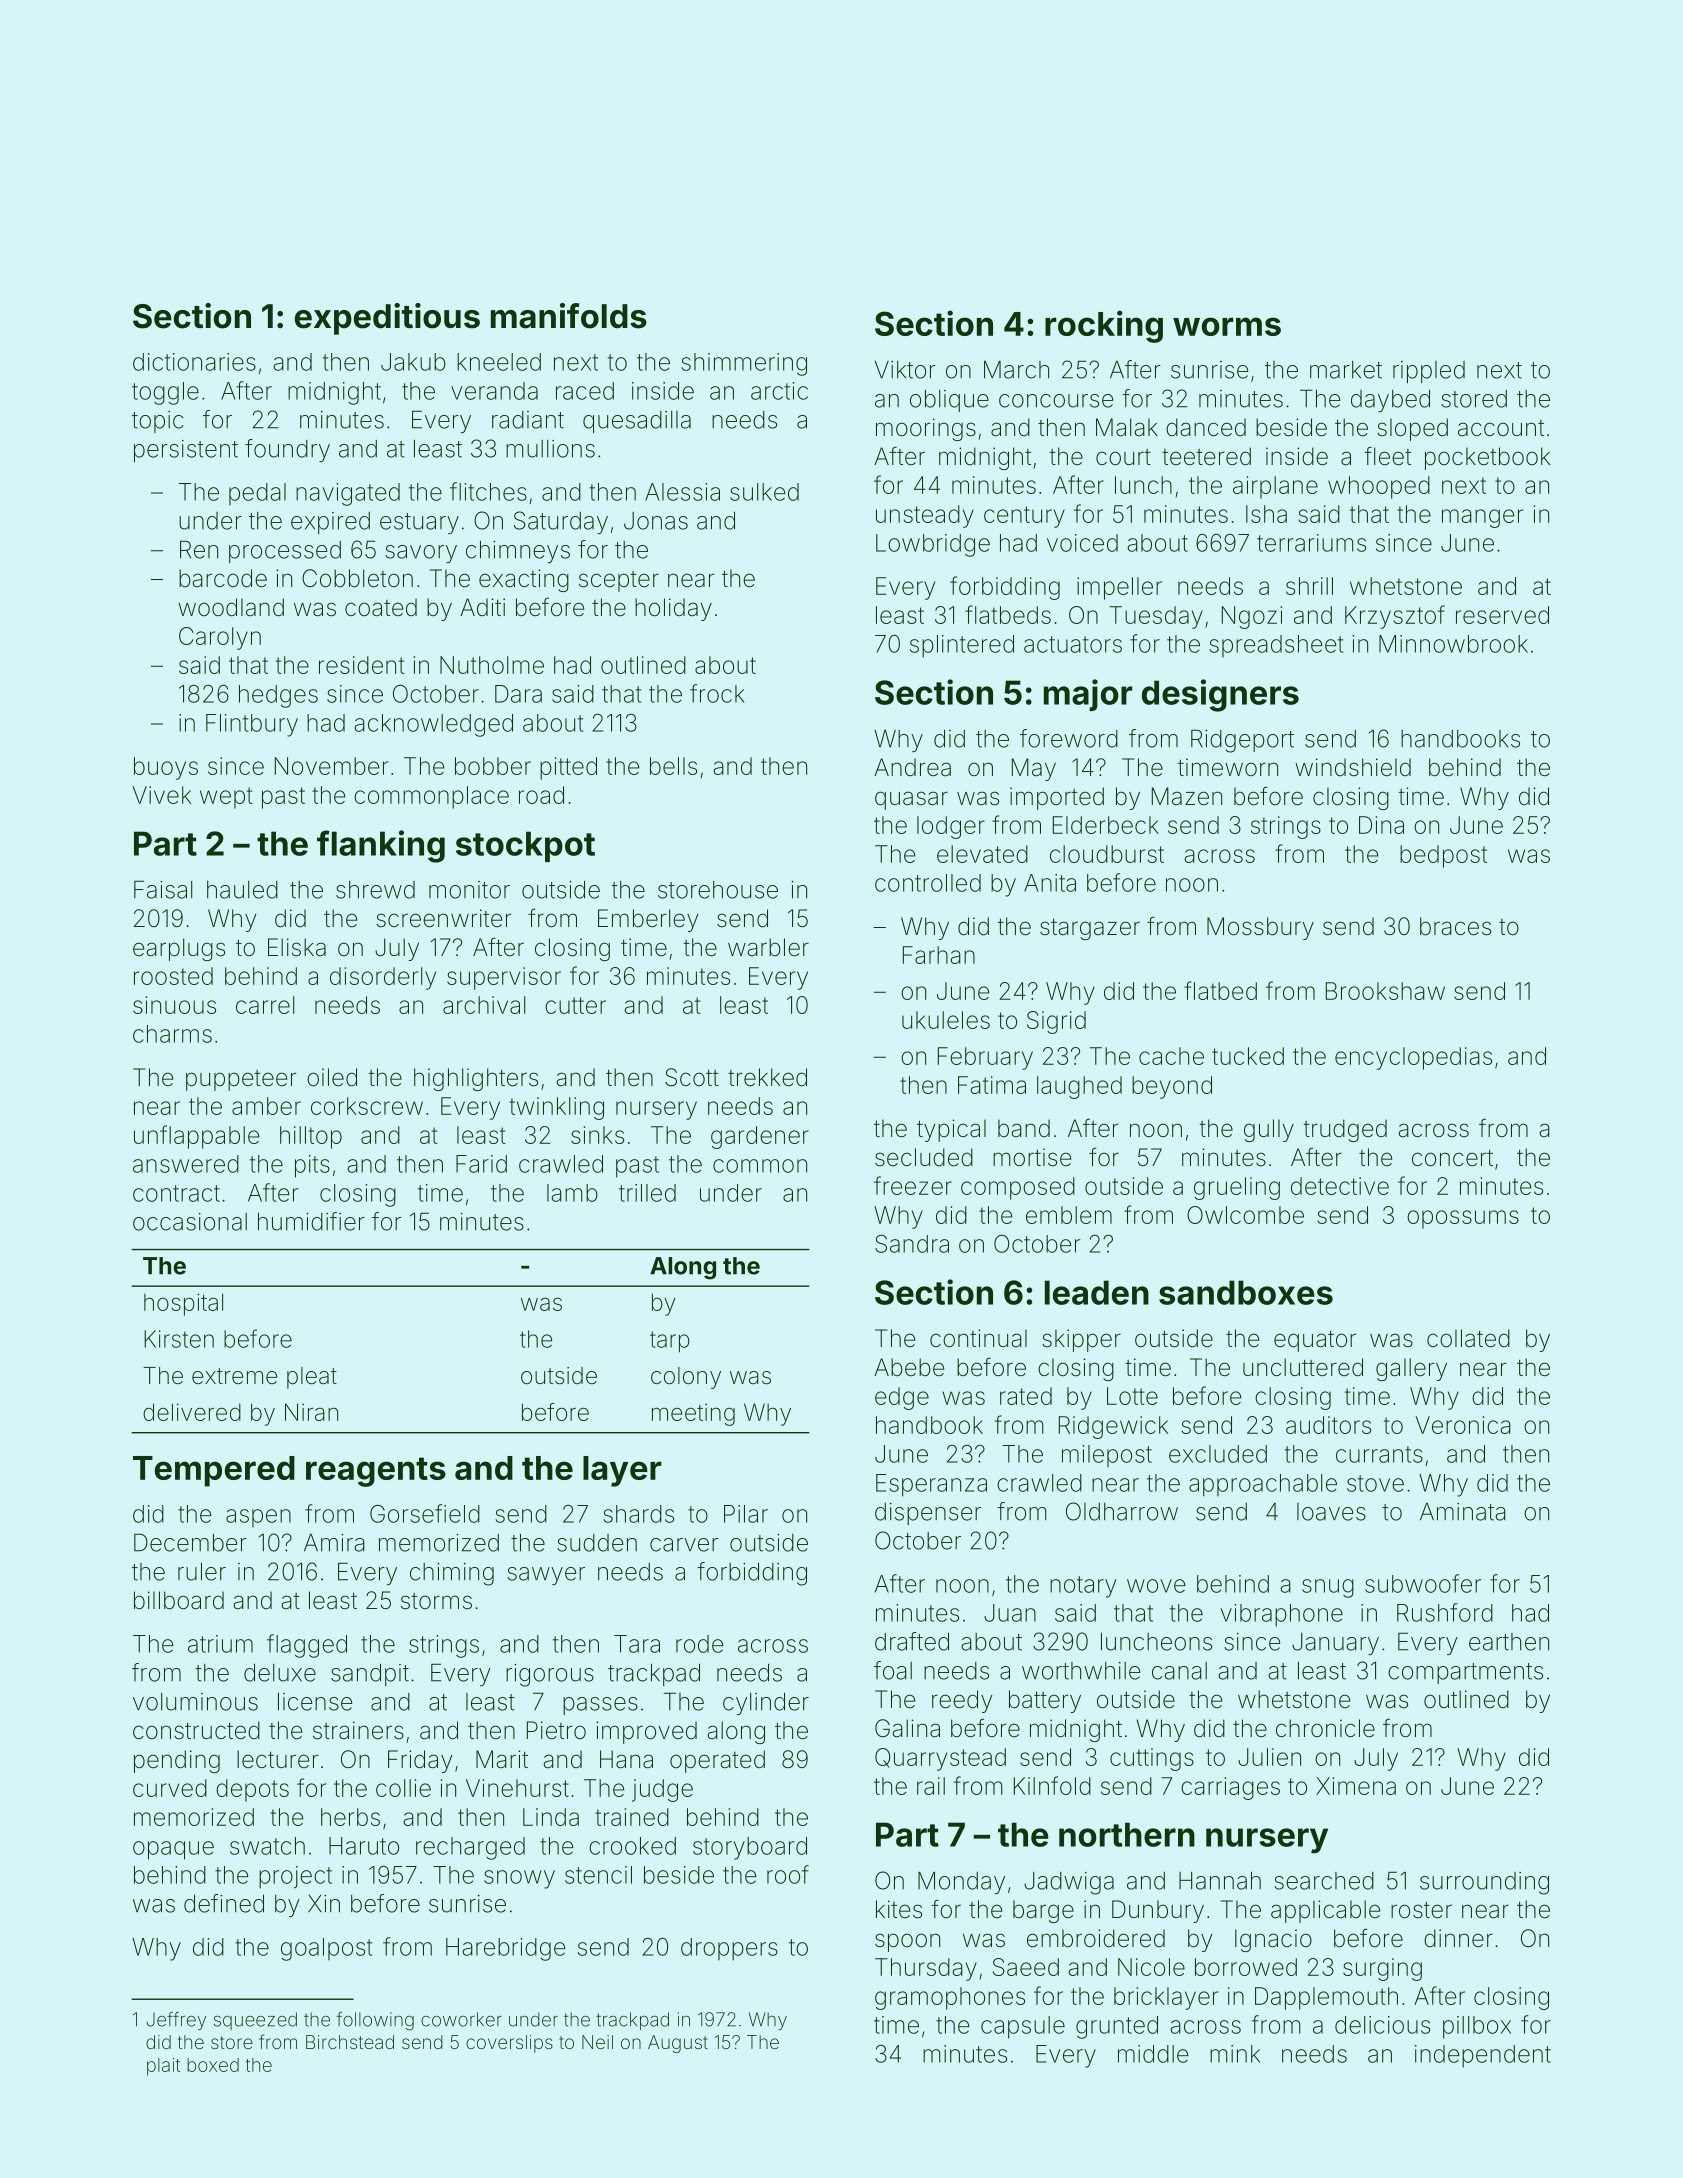 This image has width=1683, height=2178. What do you see at coordinates (255, 2021) in the image?
I see `squeezed` at bounding box center [255, 2021].
